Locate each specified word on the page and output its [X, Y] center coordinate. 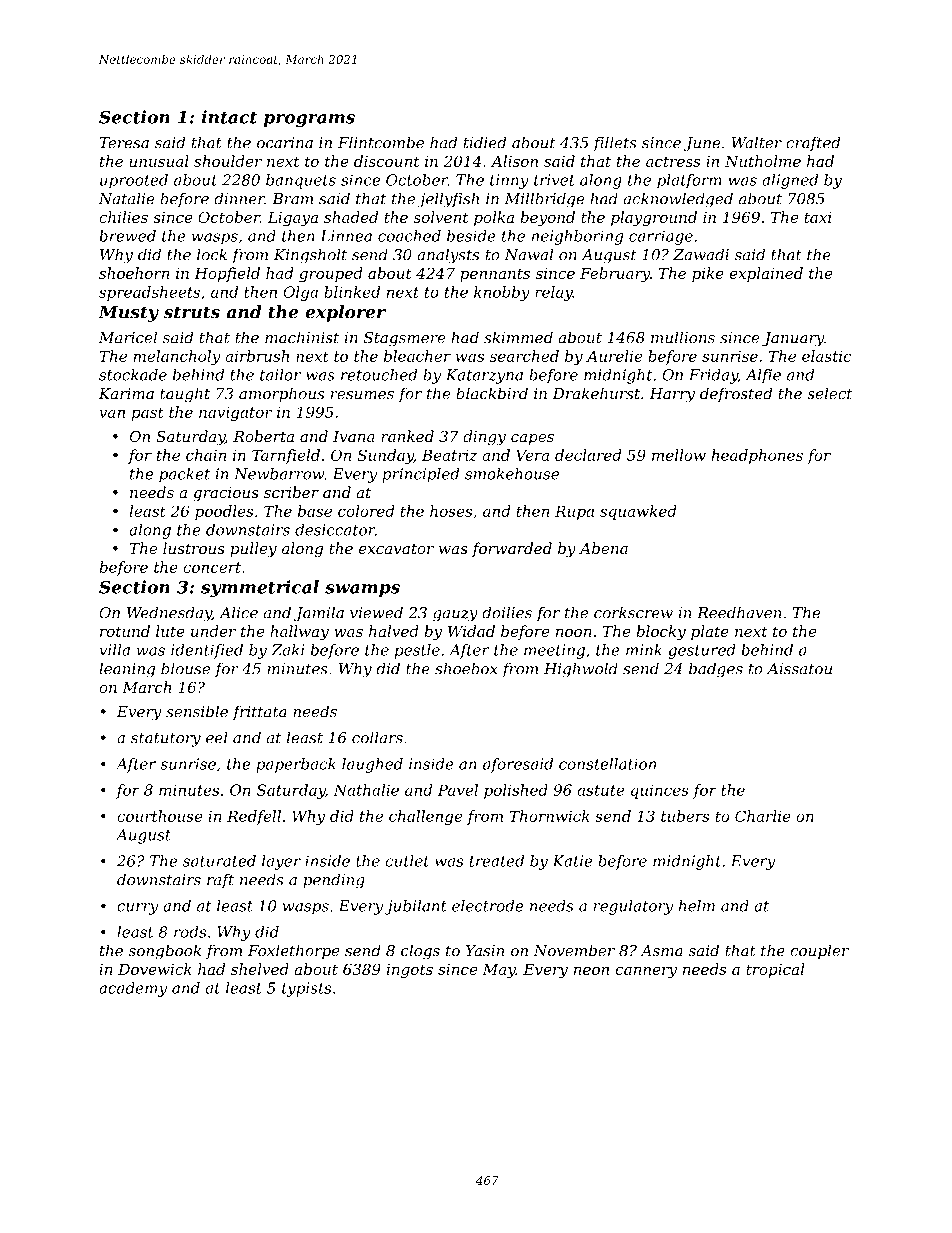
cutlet [407, 861]
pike [708, 274]
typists [307, 989]
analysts [448, 256]
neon [591, 971]
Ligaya [293, 219]
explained [766, 274]
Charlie [763, 816]
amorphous [281, 394]
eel [217, 737]
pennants [495, 275]
